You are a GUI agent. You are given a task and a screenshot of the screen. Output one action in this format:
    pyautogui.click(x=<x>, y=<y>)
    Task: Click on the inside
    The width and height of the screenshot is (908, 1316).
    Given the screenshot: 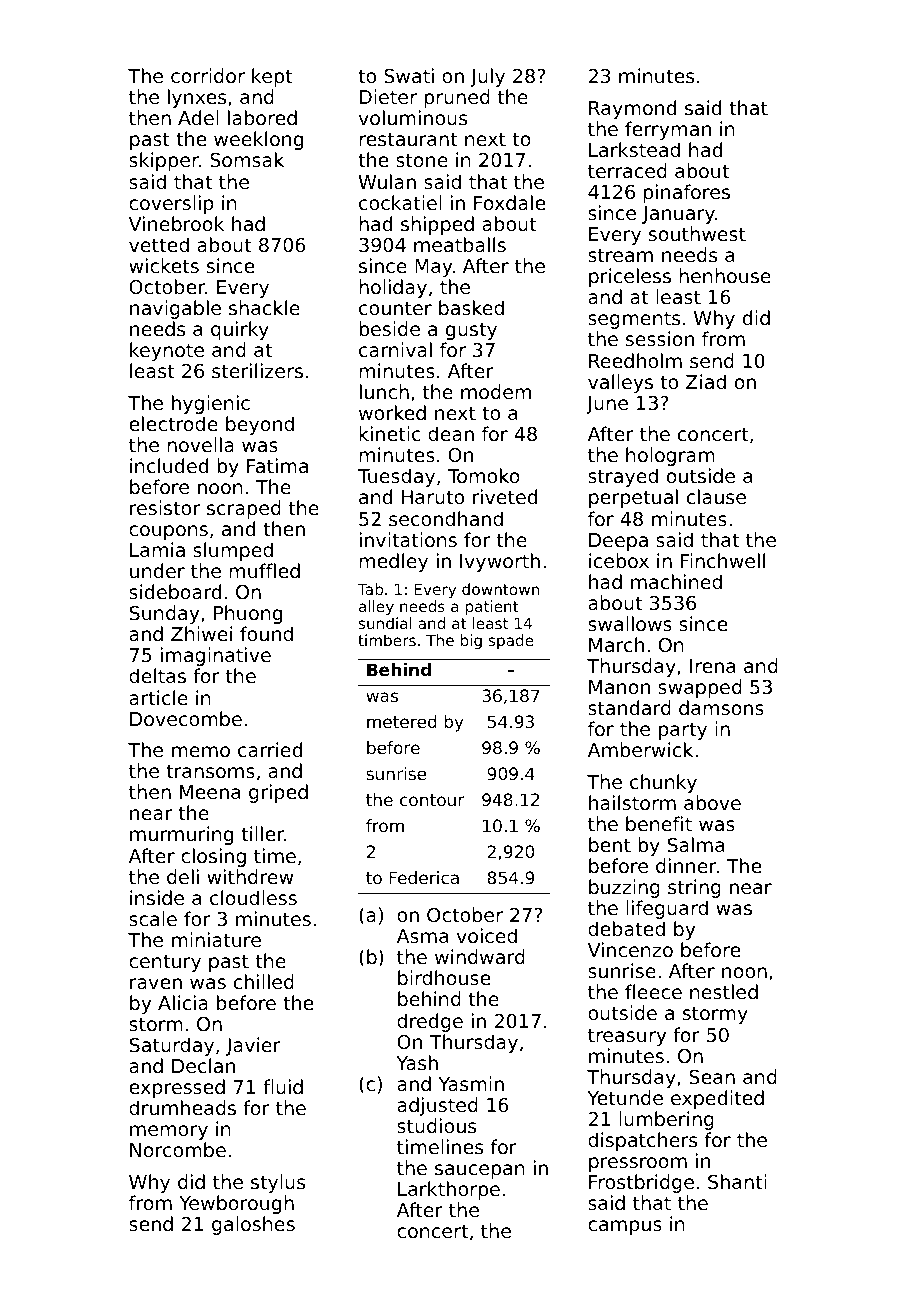 What is the action you would take?
    pyautogui.click(x=157, y=897)
